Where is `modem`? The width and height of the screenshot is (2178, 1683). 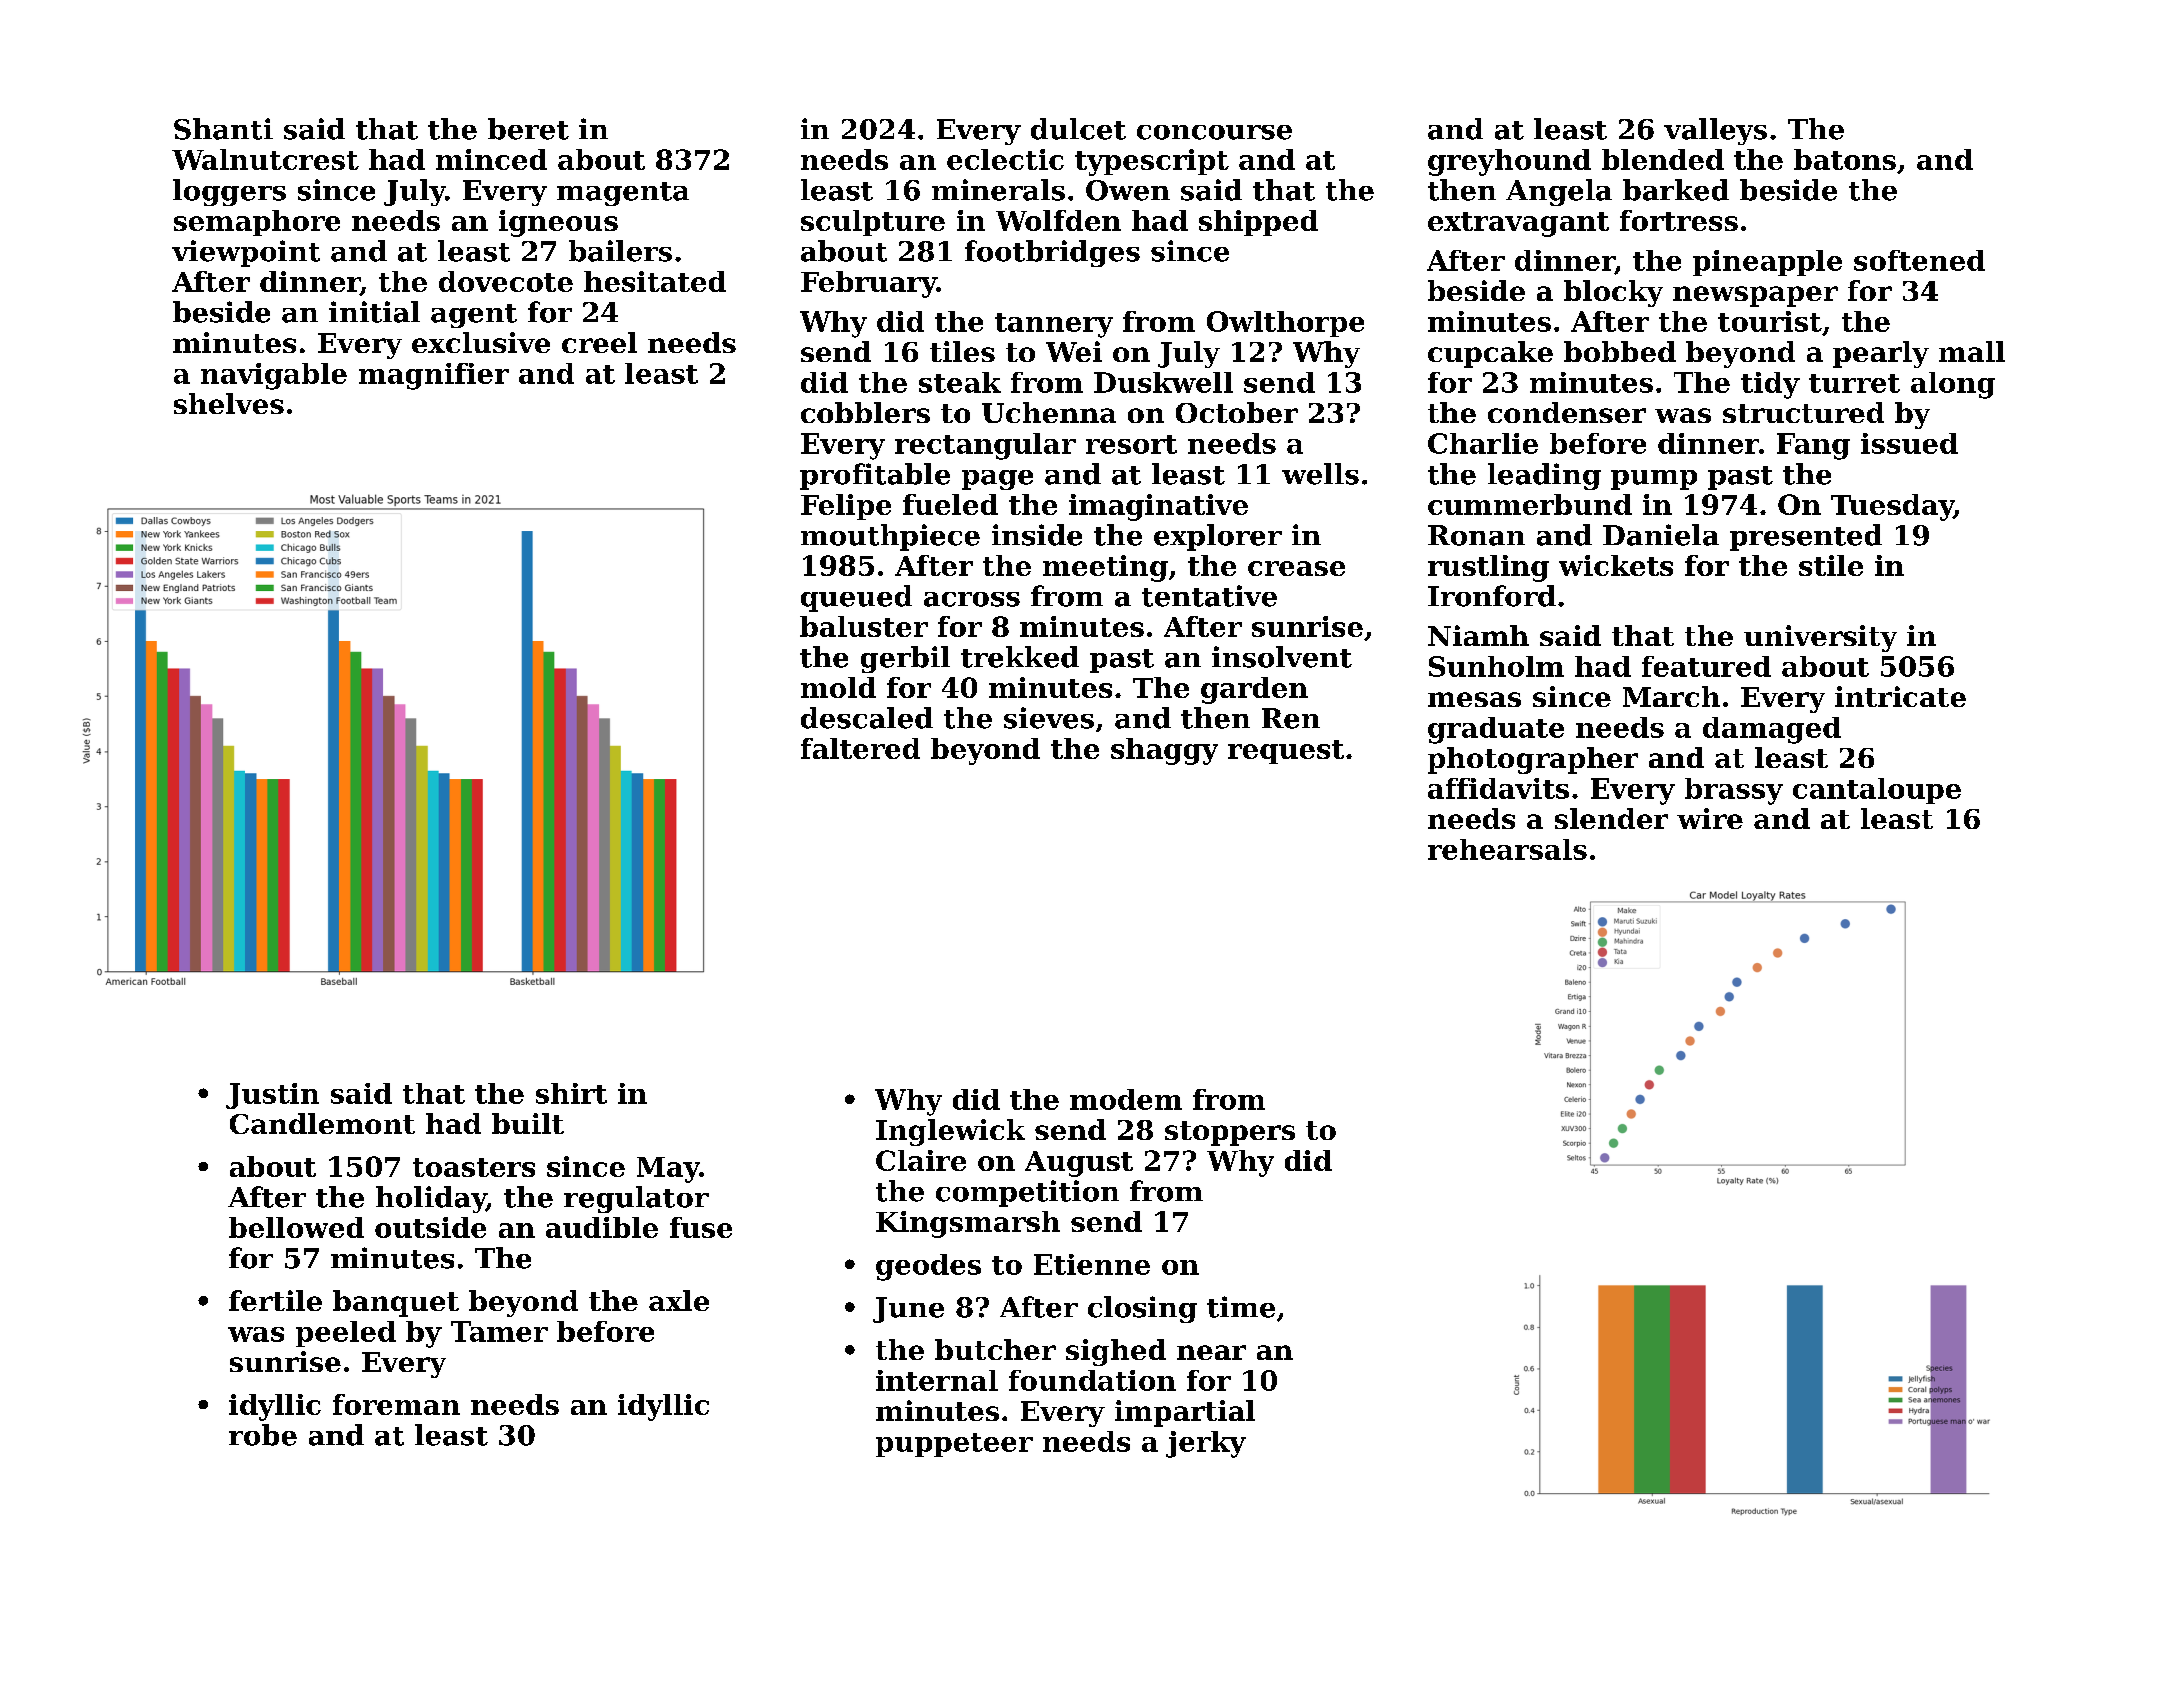
modem is located at coordinates (1126, 1099).
